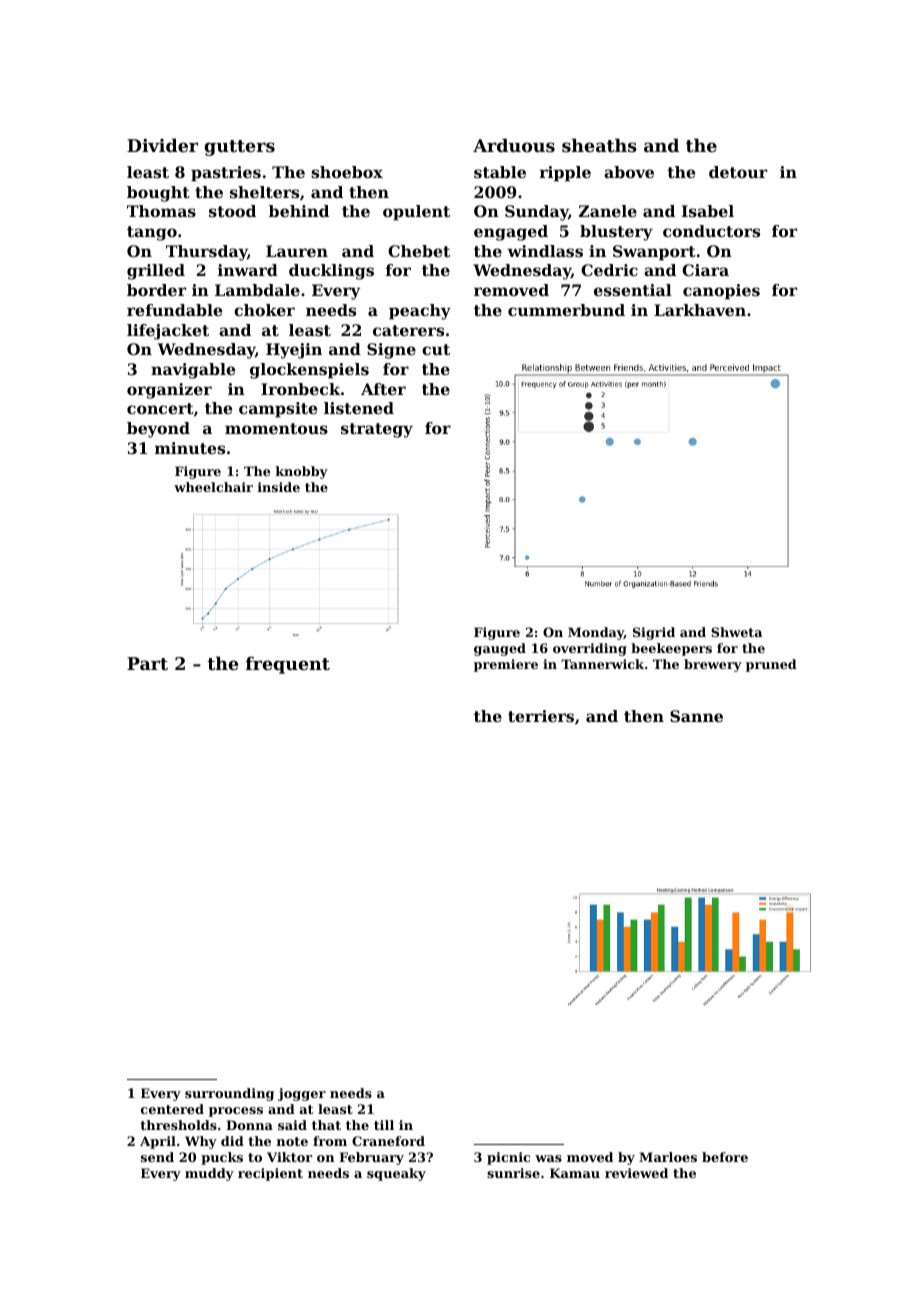 This document has height=1314, width=924. I want to click on Swanport, so click(654, 253).
